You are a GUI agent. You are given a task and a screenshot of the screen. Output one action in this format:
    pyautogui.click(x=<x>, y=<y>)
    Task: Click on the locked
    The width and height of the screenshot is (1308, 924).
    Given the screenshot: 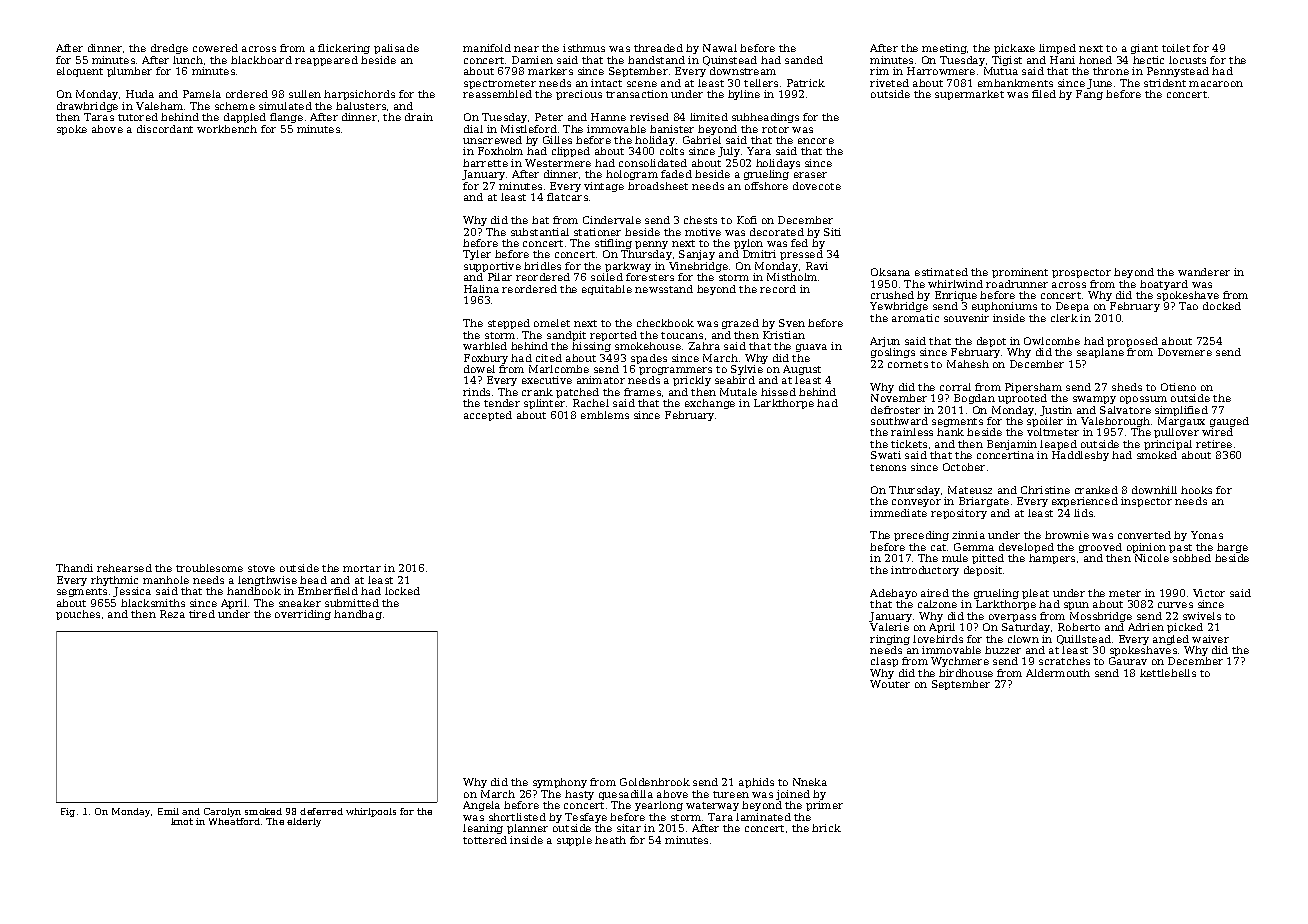 What is the action you would take?
    pyautogui.click(x=402, y=591)
